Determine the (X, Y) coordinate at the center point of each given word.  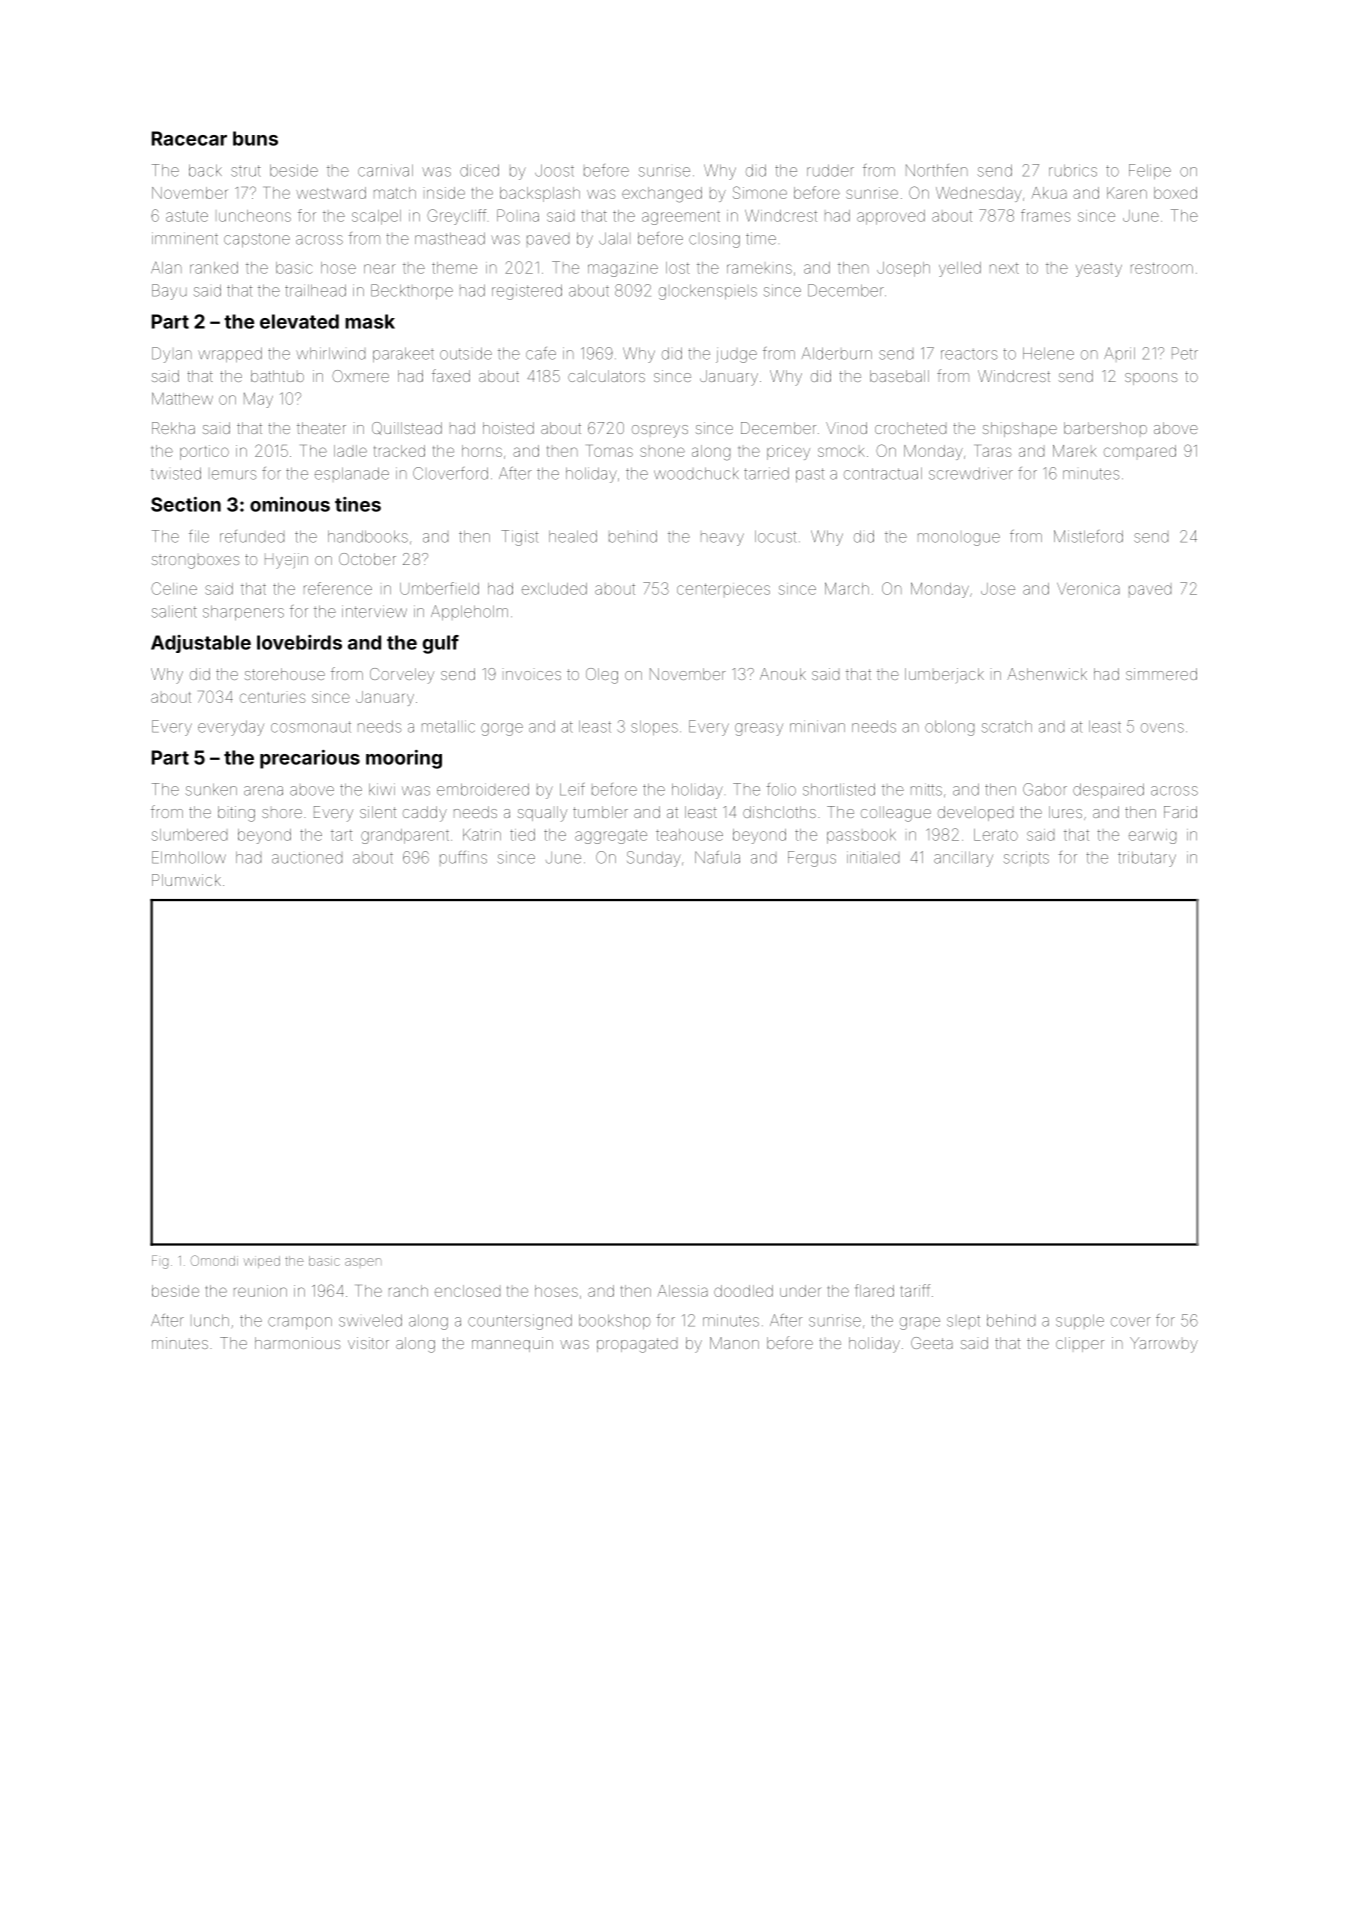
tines (358, 504)
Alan (166, 267)
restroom (1162, 268)
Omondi (214, 1260)
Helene (1048, 353)
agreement (681, 218)
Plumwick (186, 880)
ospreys (660, 431)
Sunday (654, 859)
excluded (554, 589)
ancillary (963, 859)
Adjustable (201, 644)
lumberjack (944, 675)
